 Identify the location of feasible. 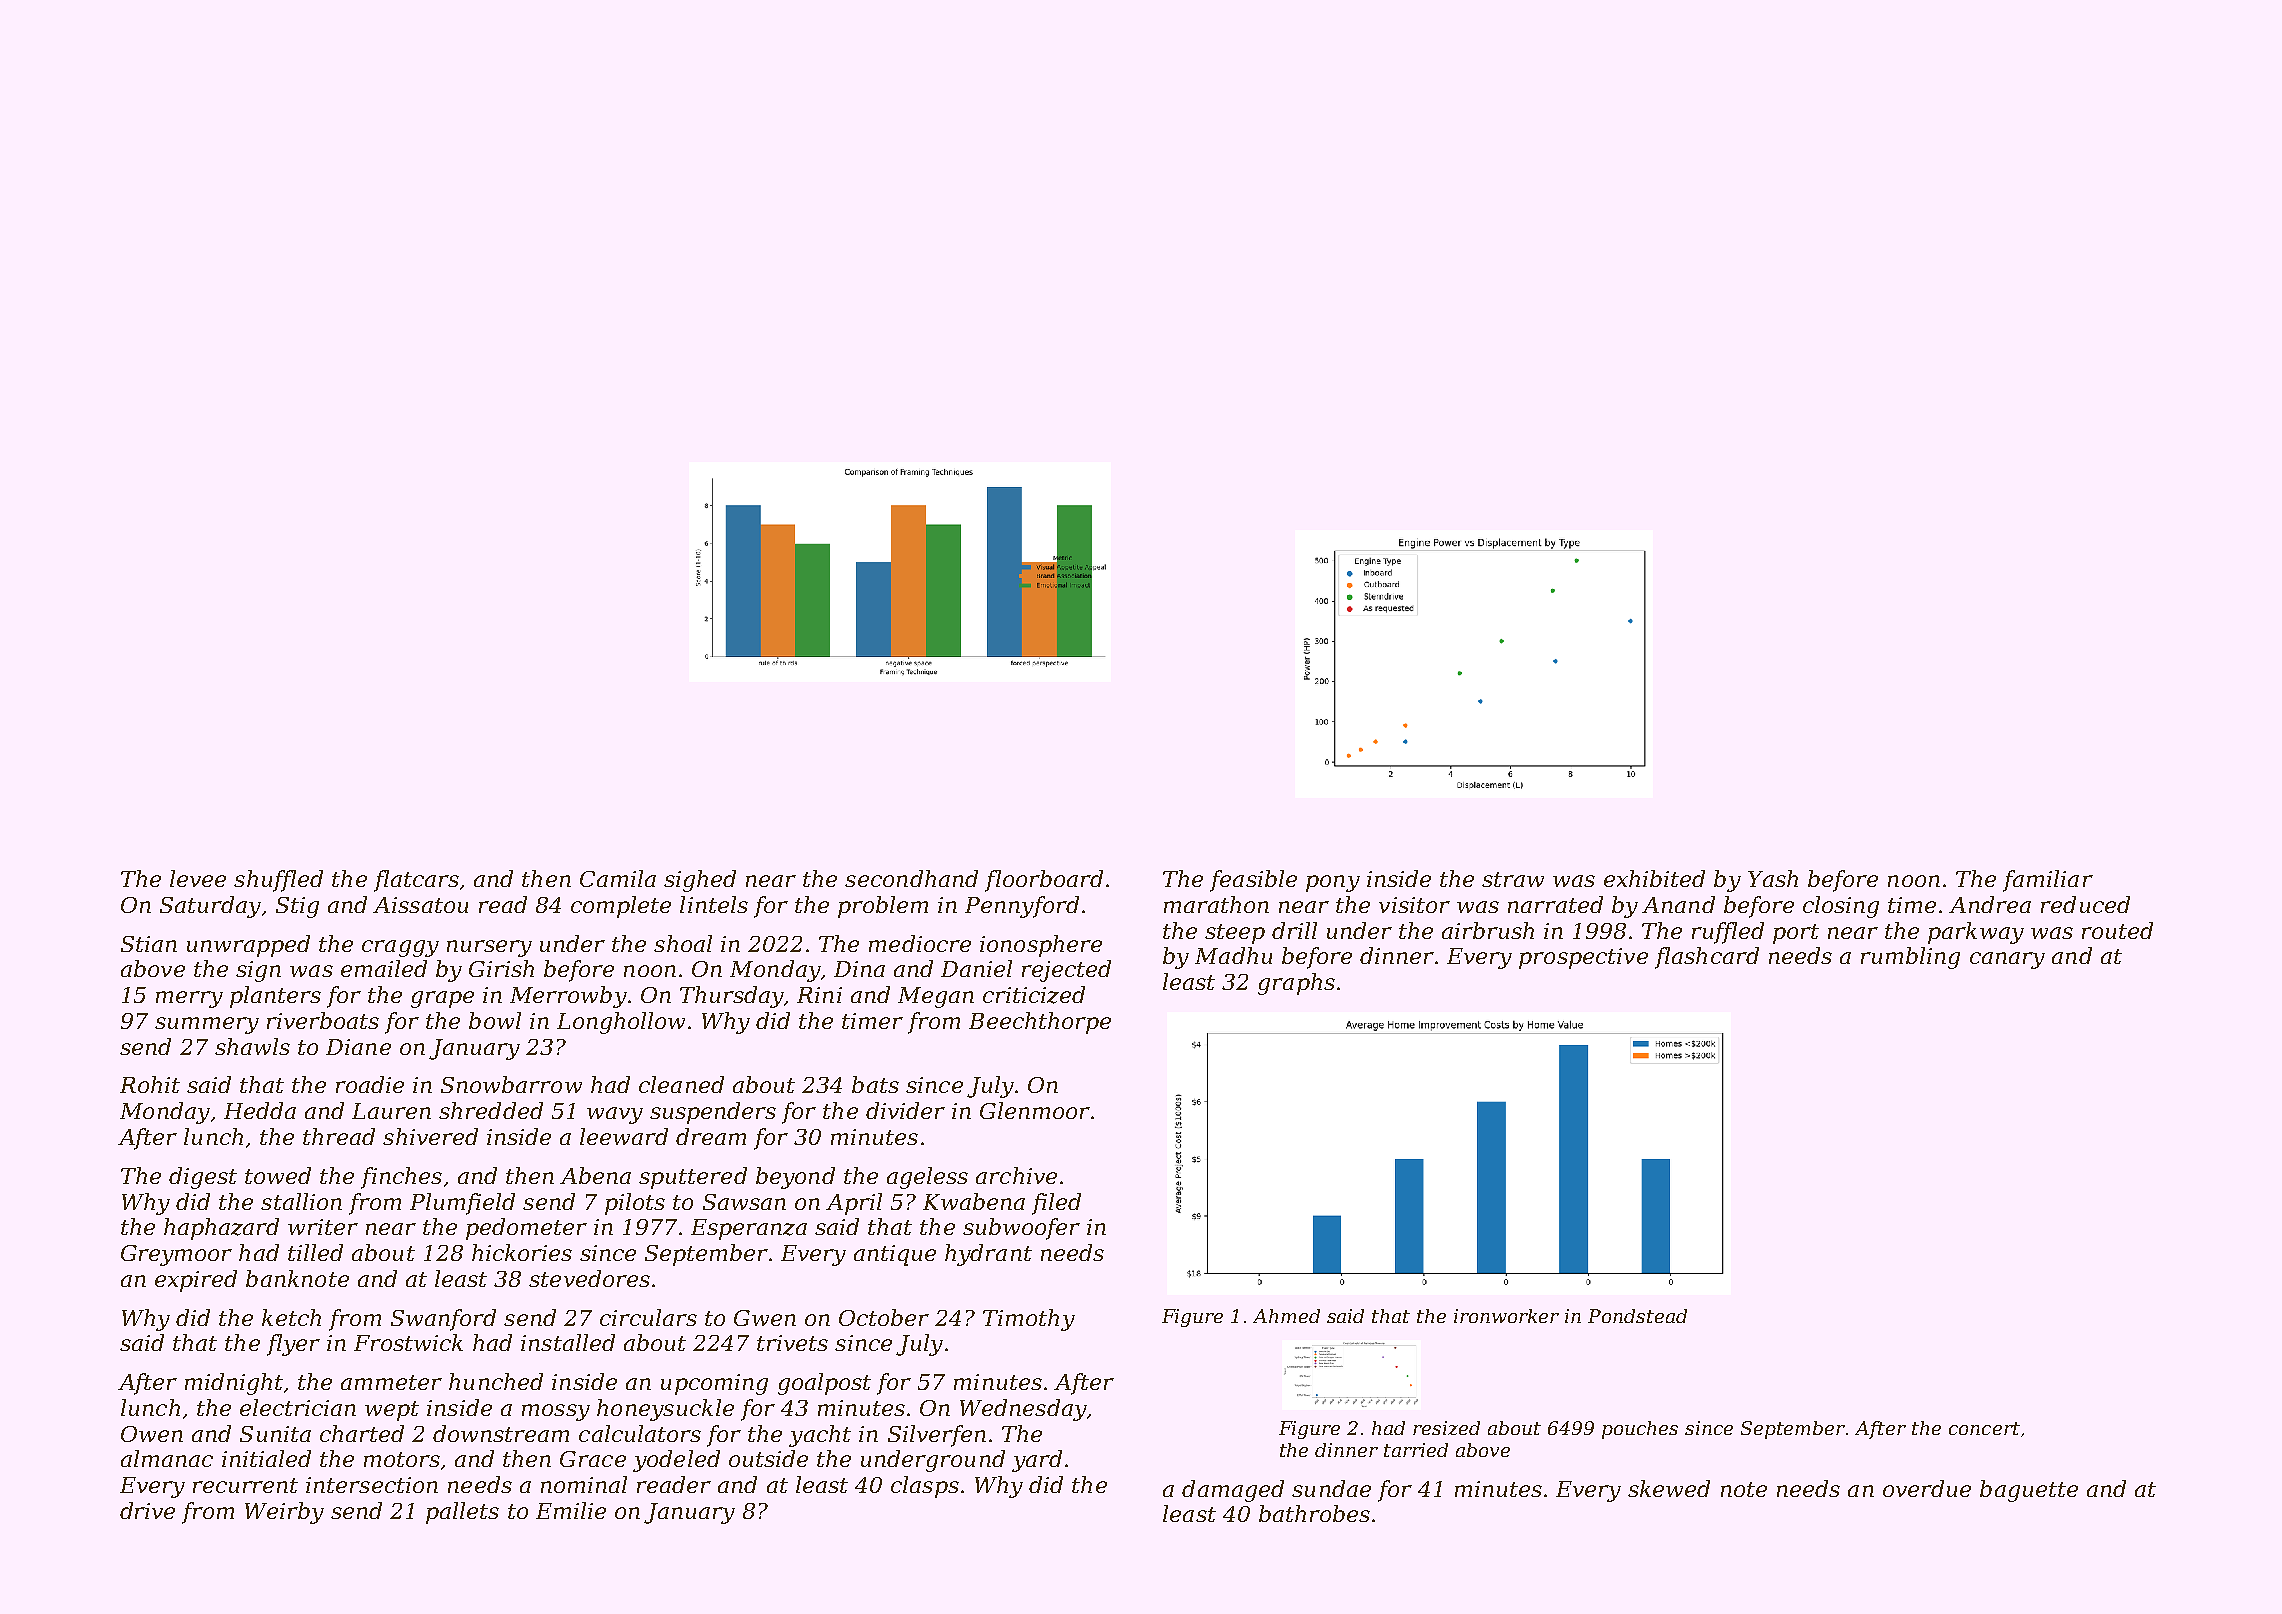
(1253, 881).
